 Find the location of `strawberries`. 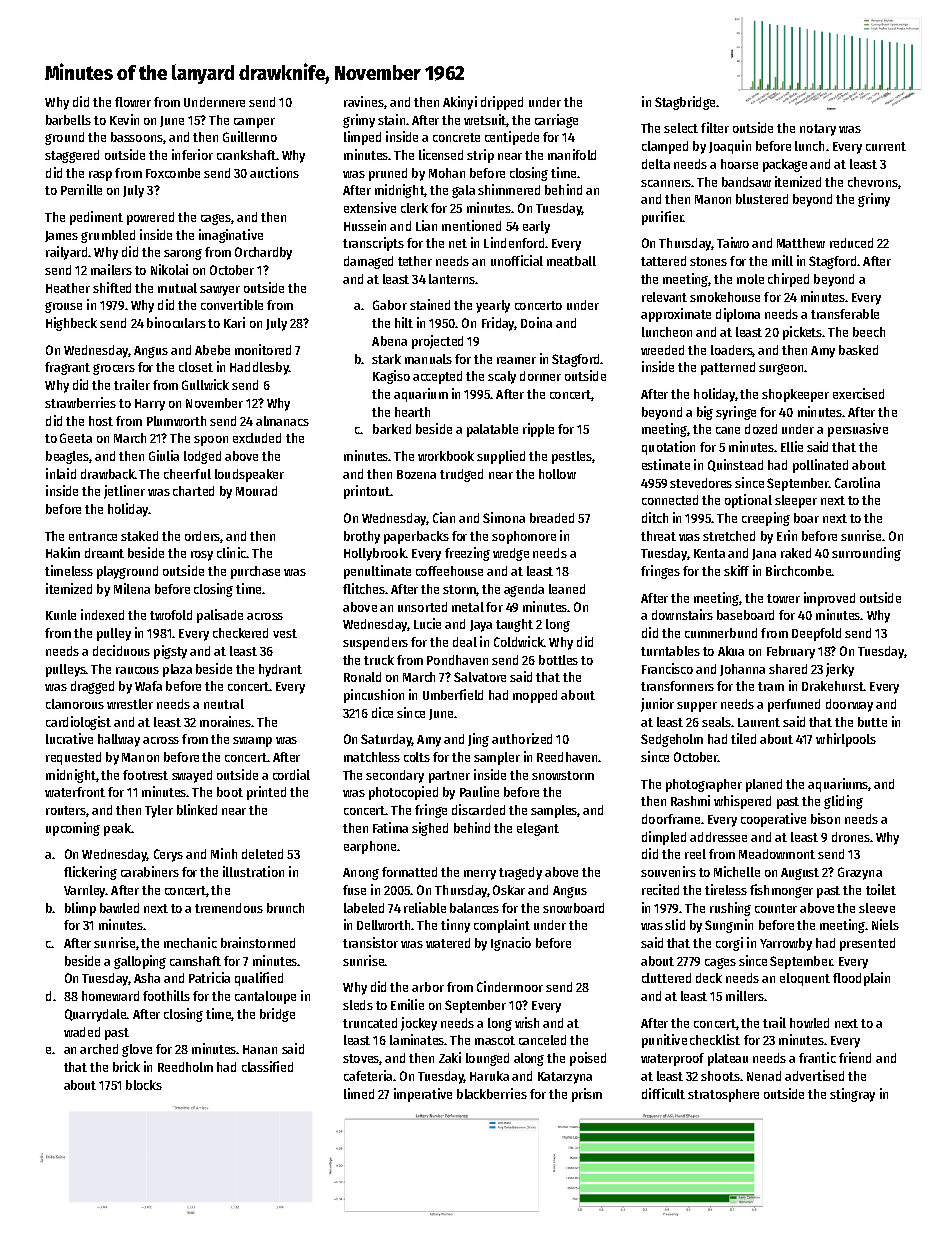

strawberries is located at coordinates (80, 402).
